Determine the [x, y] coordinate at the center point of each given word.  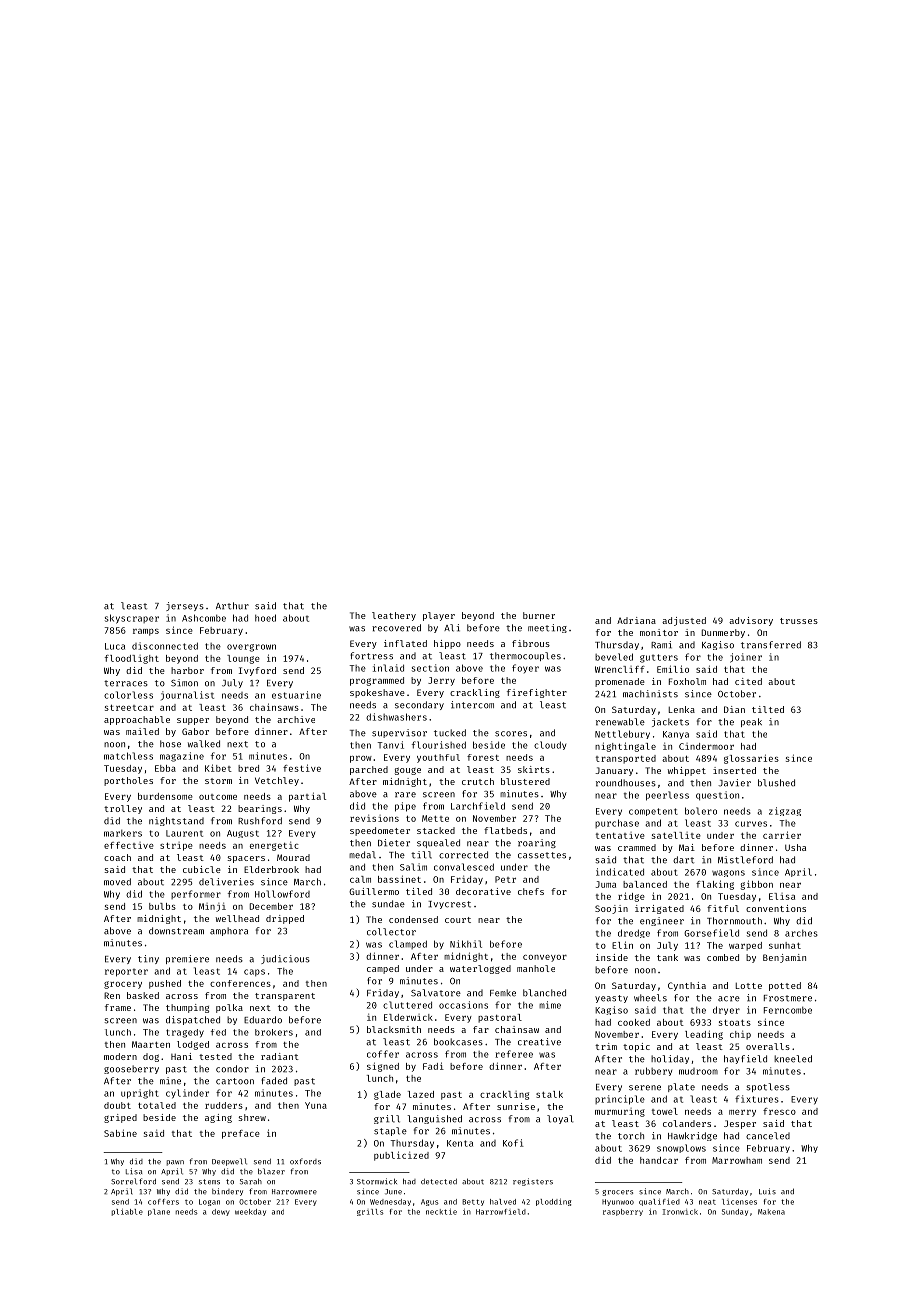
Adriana [636, 620]
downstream [176, 931]
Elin [622, 945]
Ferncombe [788, 1010]
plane [159, 1212]
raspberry [623, 1212]
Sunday [735, 1212]
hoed [265, 618]
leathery [394, 616]
